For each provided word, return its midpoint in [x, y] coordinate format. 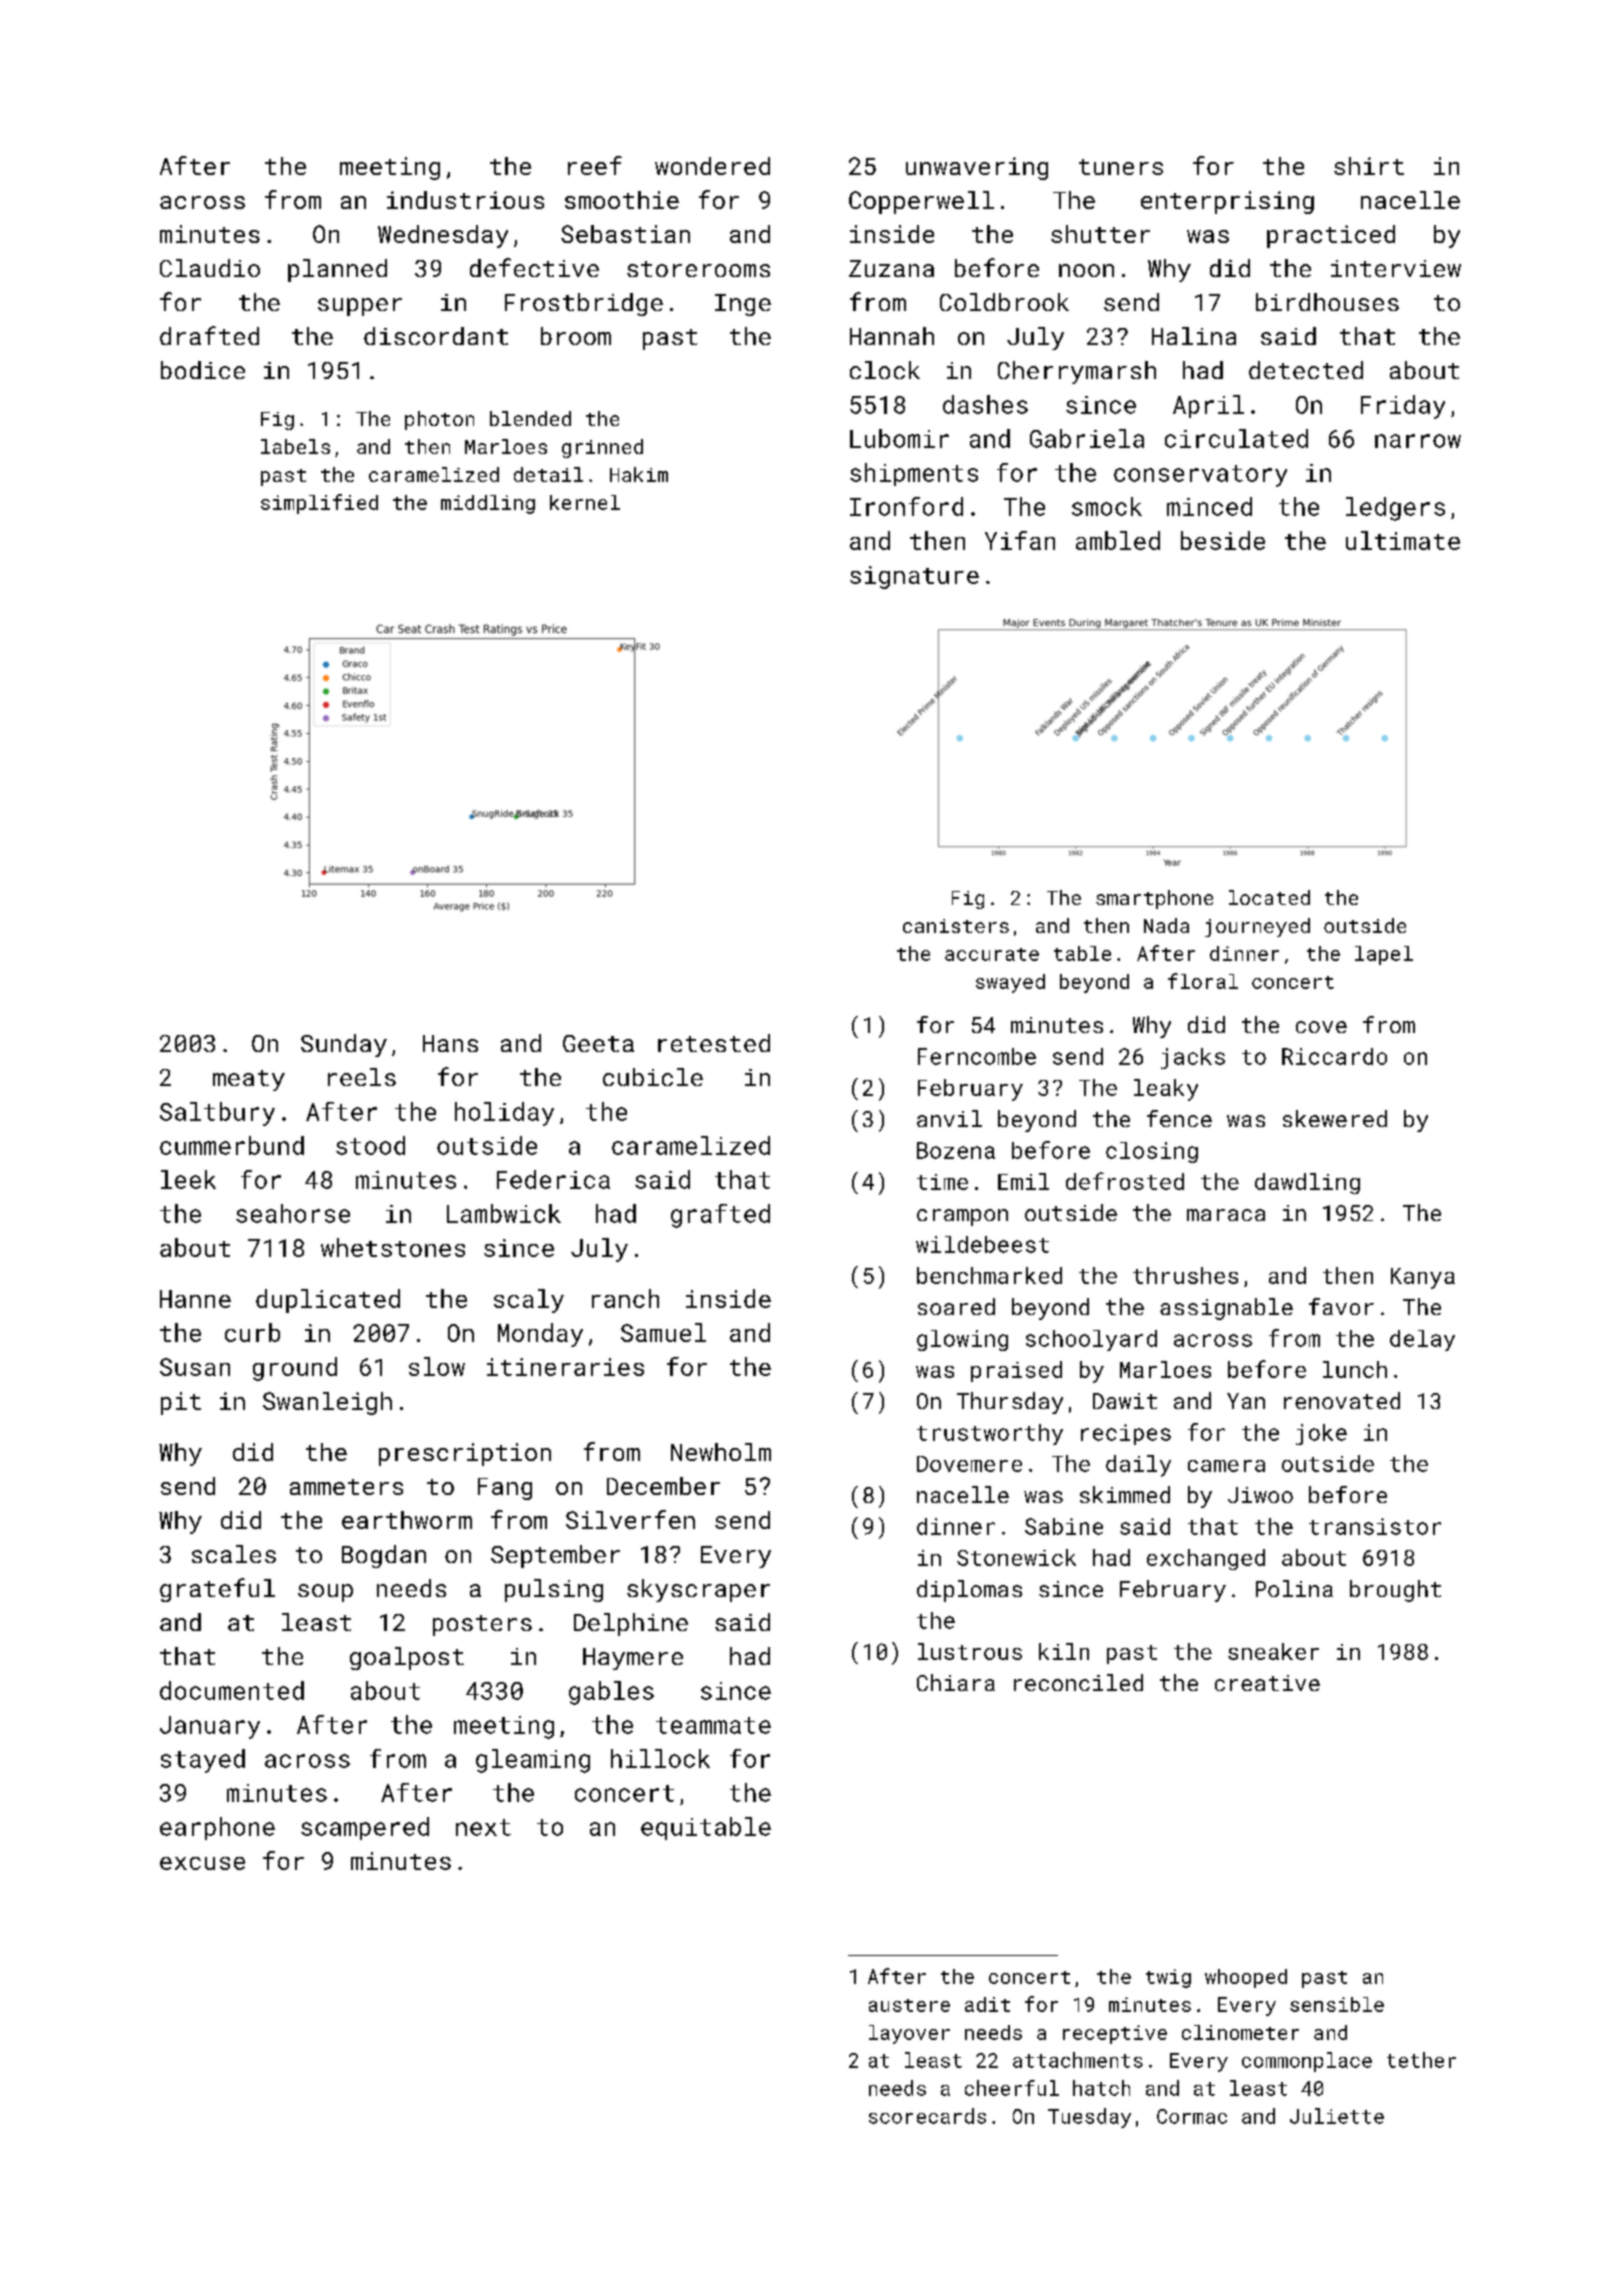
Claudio [210, 268]
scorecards [927, 2116]
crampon [962, 1217]
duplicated [328, 1301]
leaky [1166, 1090]
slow [437, 1366]
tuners [1121, 167]
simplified [319, 504]
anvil [949, 1118]
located [1269, 897]
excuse [202, 1863]
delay [1422, 1340]
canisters [956, 926]
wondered [712, 166]
